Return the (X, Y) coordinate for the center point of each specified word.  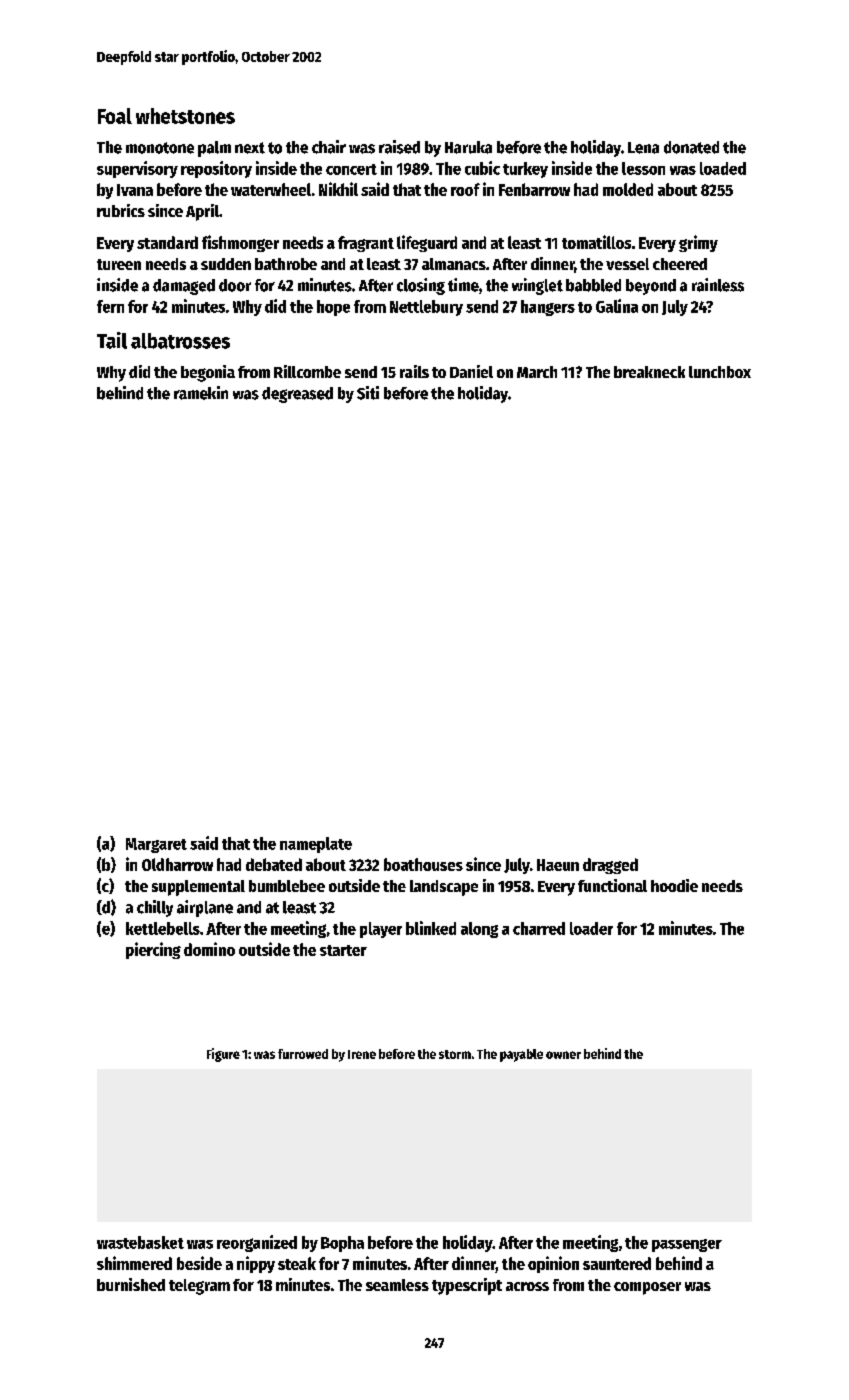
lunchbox (720, 372)
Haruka (468, 147)
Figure (223, 1055)
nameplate (316, 845)
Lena (643, 148)
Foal (115, 116)
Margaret (156, 845)
